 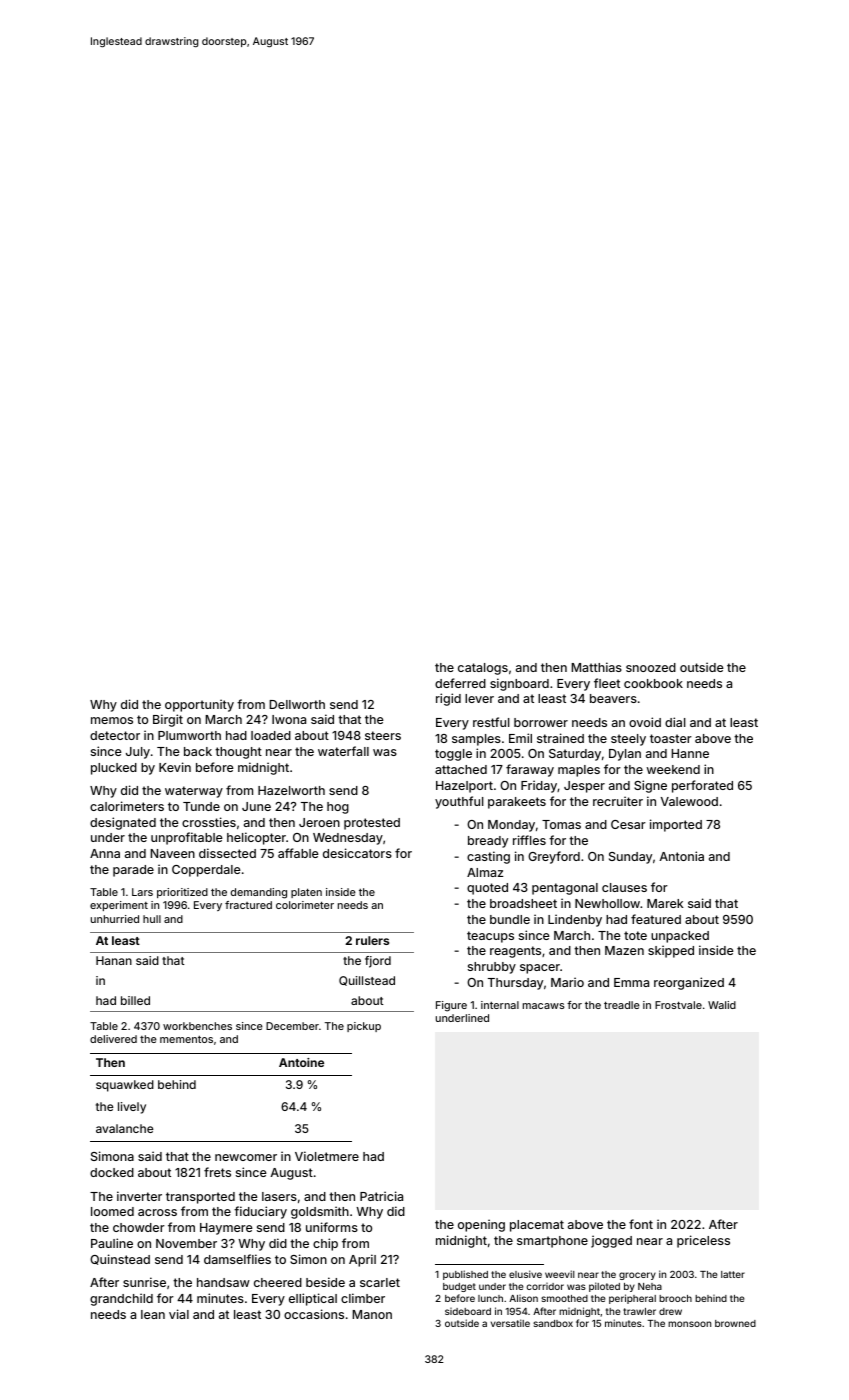 What do you see at coordinates (641, 1224) in the document?
I see `font` at bounding box center [641, 1224].
